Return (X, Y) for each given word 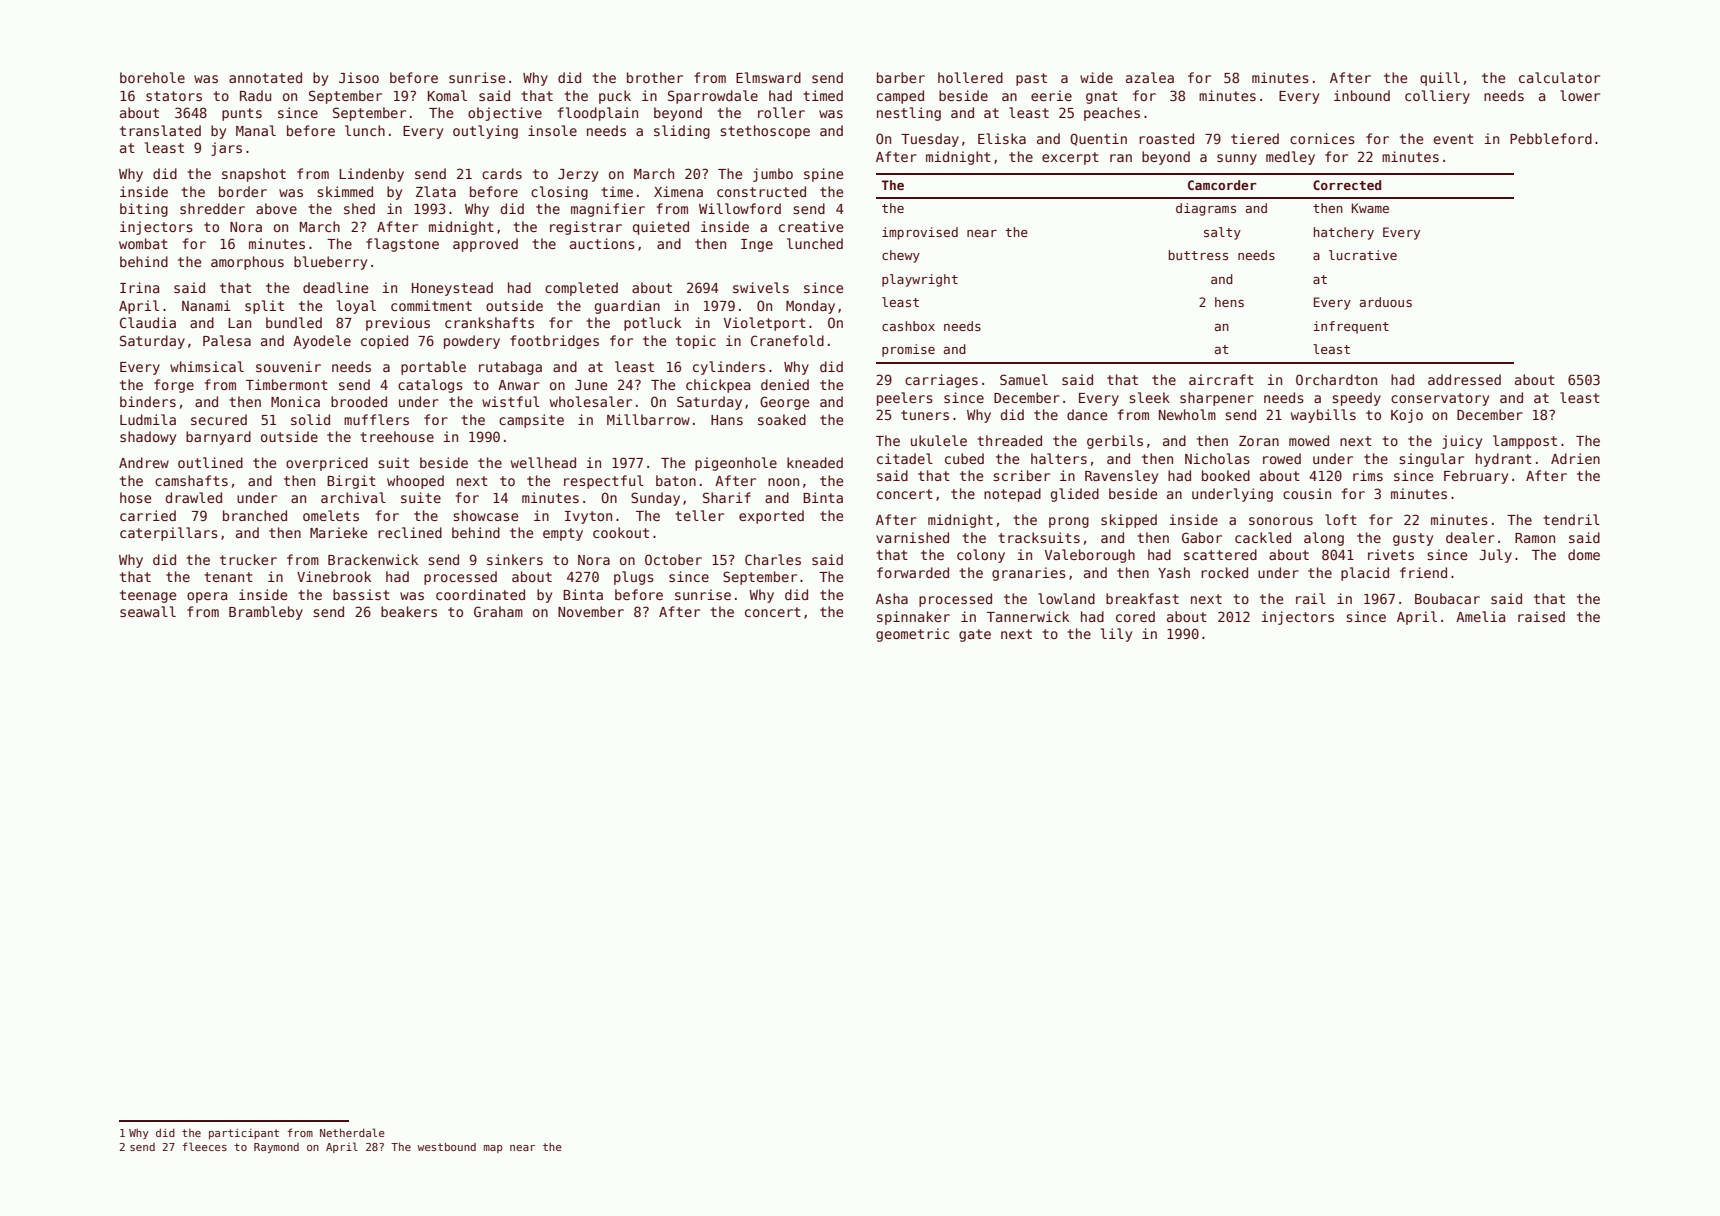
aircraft (1221, 379)
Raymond (276, 1148)
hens (1229, 302)
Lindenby (371, 175)
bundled (294, 322)
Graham (498, 611)
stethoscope (765, 132)
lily (1116, 635)
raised (1541, 616)
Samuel (1024, 379)
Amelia (1480, 616)
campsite (531, 421)
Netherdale (352, 1132)
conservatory (1440, 399)
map (493, 1149)
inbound (1362, 95)
